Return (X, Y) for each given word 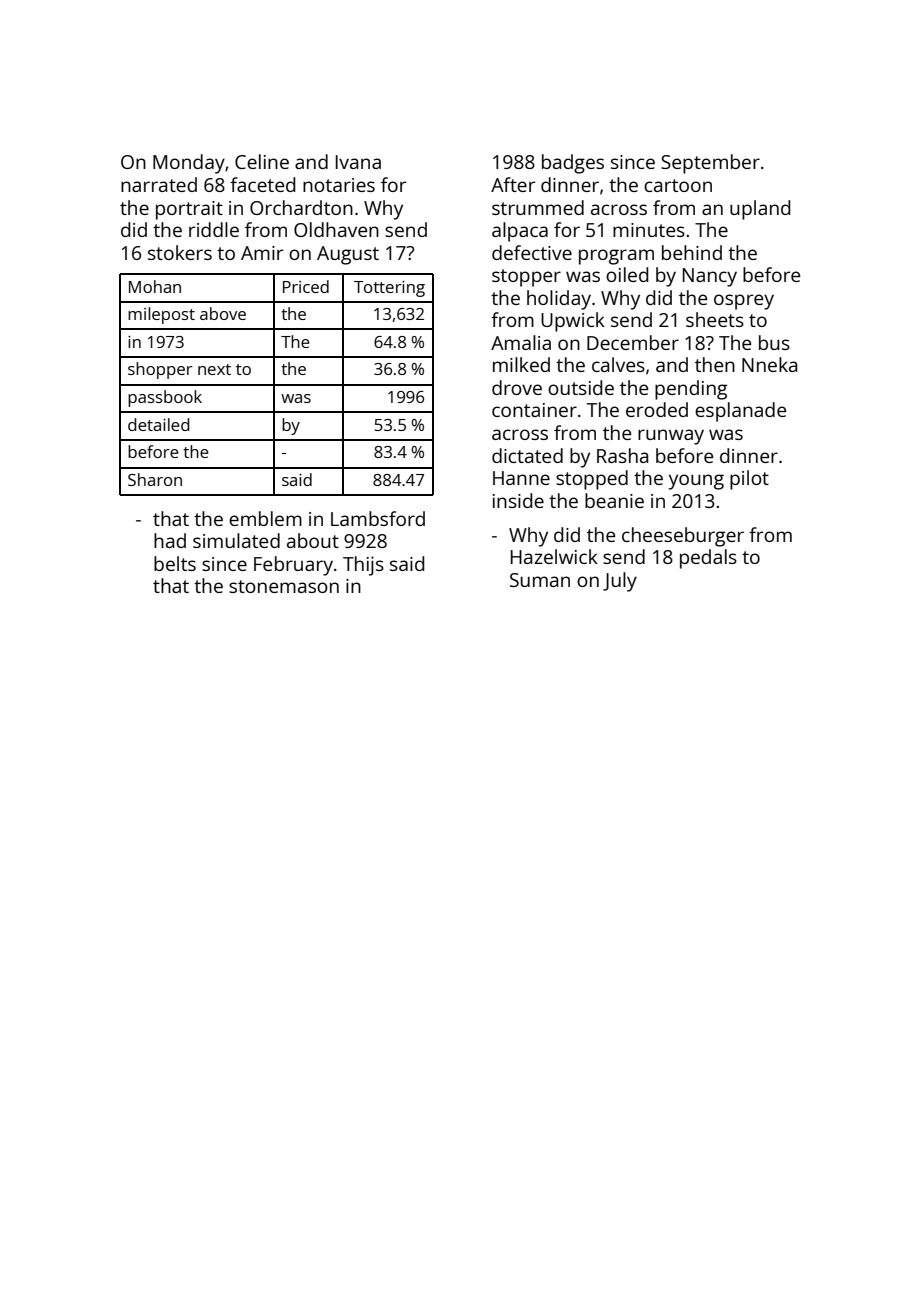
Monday (189, 164)
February (293, 566)
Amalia (521, 342)
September (710, 164)
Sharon (155, 479)
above (223, 313)
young (696, 482)
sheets (715, 319)
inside (518, 500)
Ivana (358, 162)
